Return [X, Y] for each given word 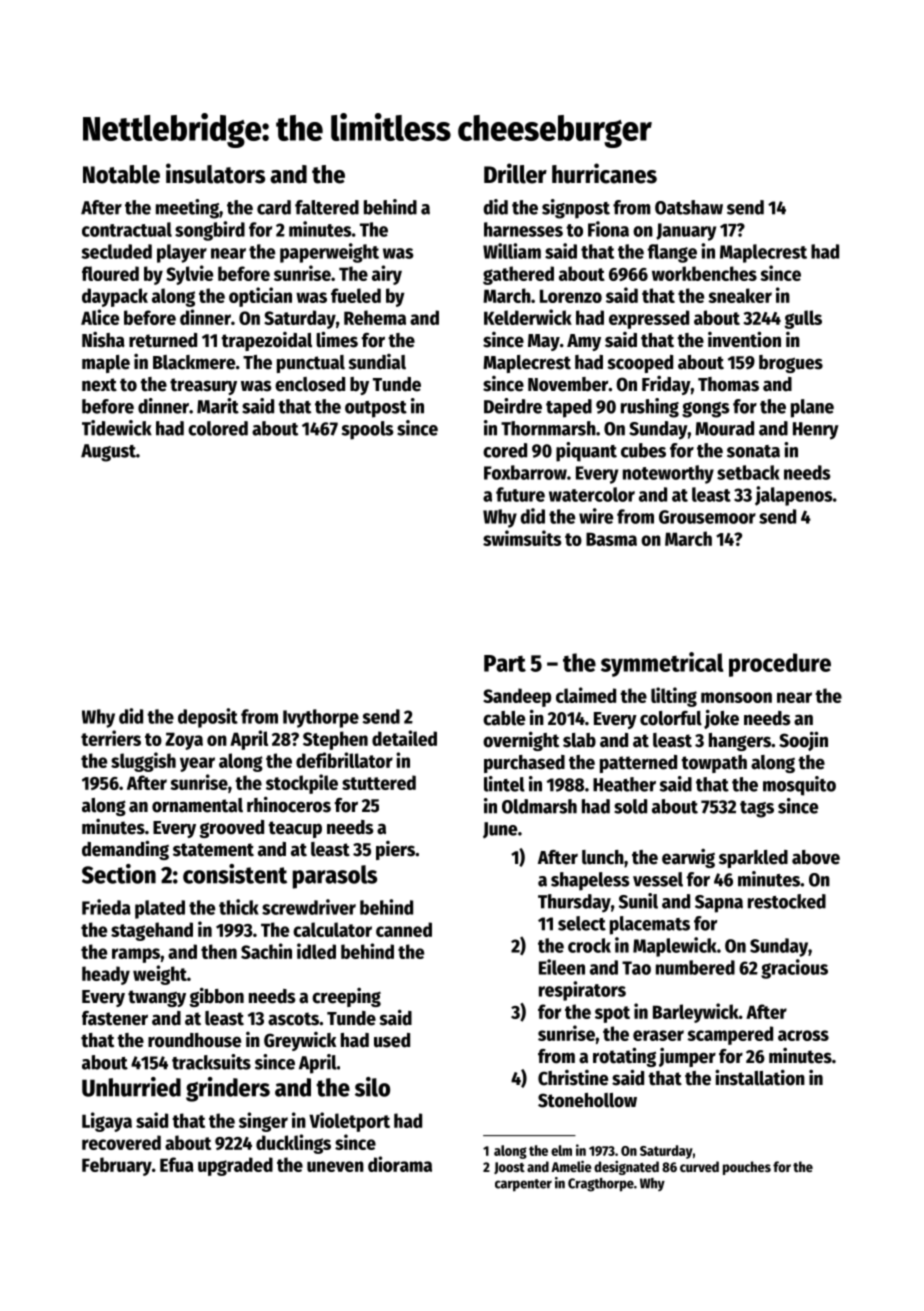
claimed [586, 695]
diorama [400, 1164]
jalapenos [794, 496]
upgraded [235, 1166]
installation [760, 1077]
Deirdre [513, 406]
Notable [121, 174]
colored [218, 428]
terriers [111, 738]
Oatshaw [689, 207]
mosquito [799, 786]
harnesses [523, 229]
